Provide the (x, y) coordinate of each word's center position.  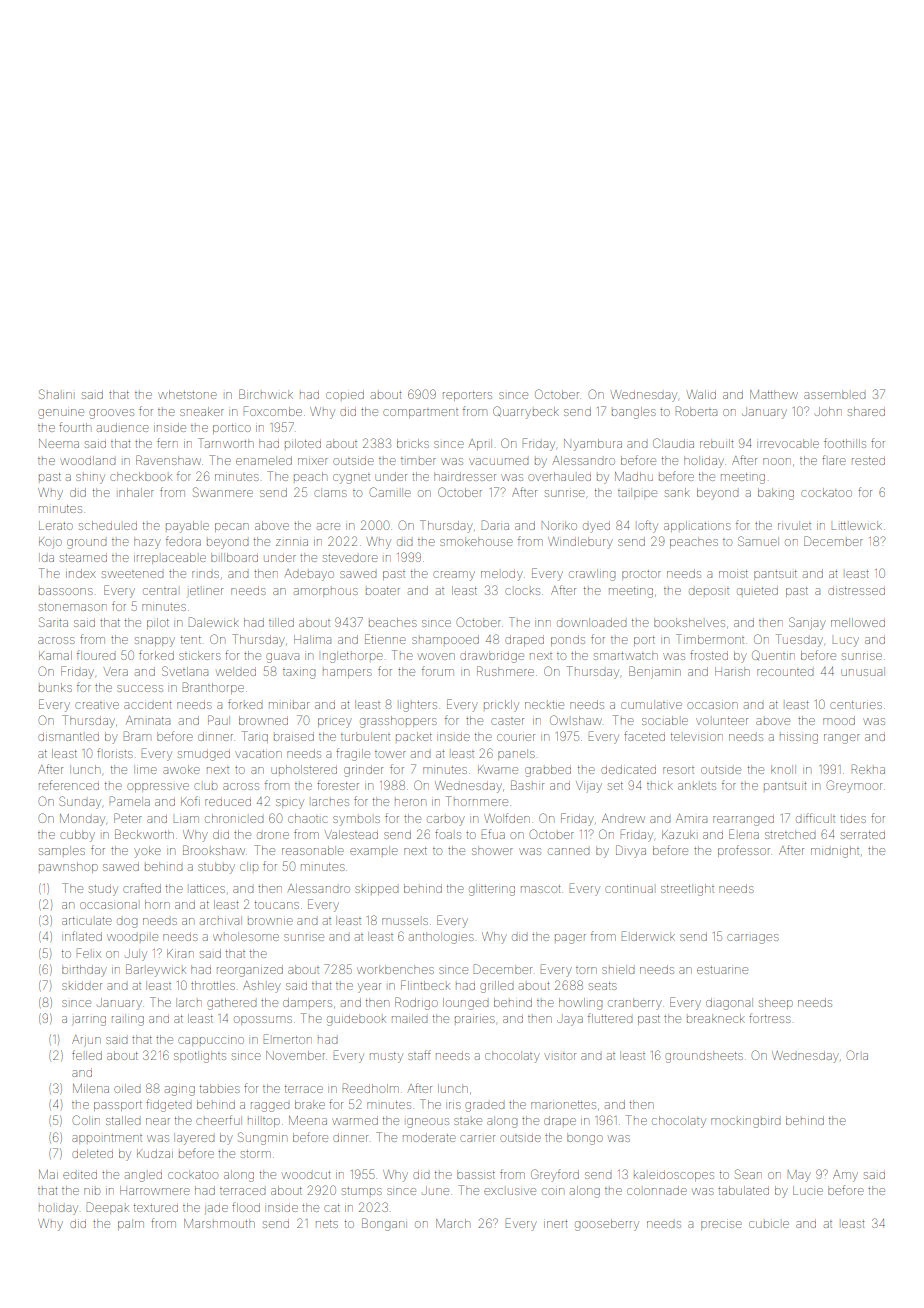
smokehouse (476, 541)
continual (629, 889)
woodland (87, 460)
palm (131, 1224)
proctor (641, 575)
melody (502, 576)
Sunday (80, 802)
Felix (89, 953)
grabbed (548, 771)
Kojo (50, 543)
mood (839, 720)
